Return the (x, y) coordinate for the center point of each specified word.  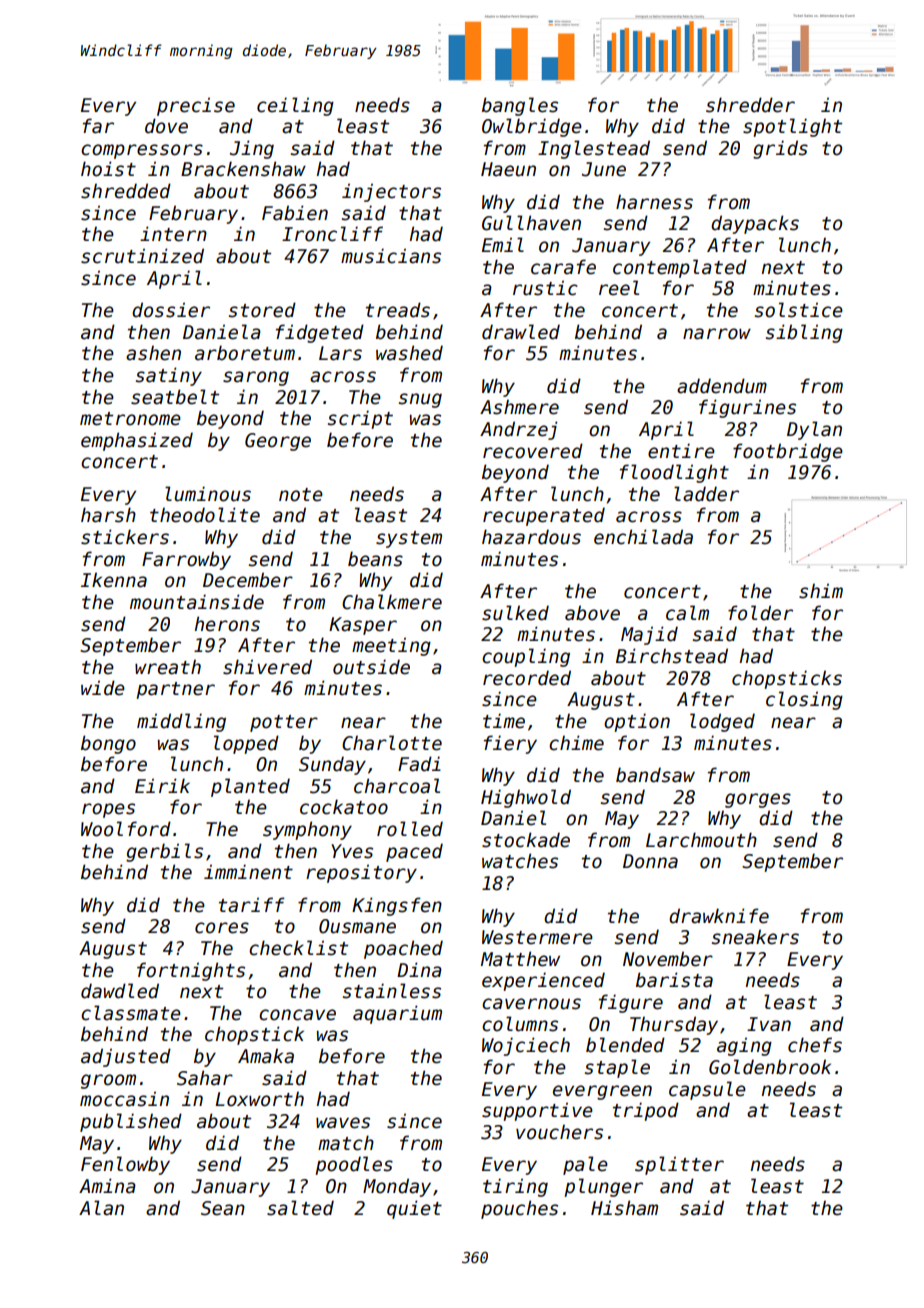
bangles (520, 106)
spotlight (792, 127)
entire (681, 451)
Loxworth (259, 1099)
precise (196, 106)
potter (284, 723)
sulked (515, 613)
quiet (414, 1209)
